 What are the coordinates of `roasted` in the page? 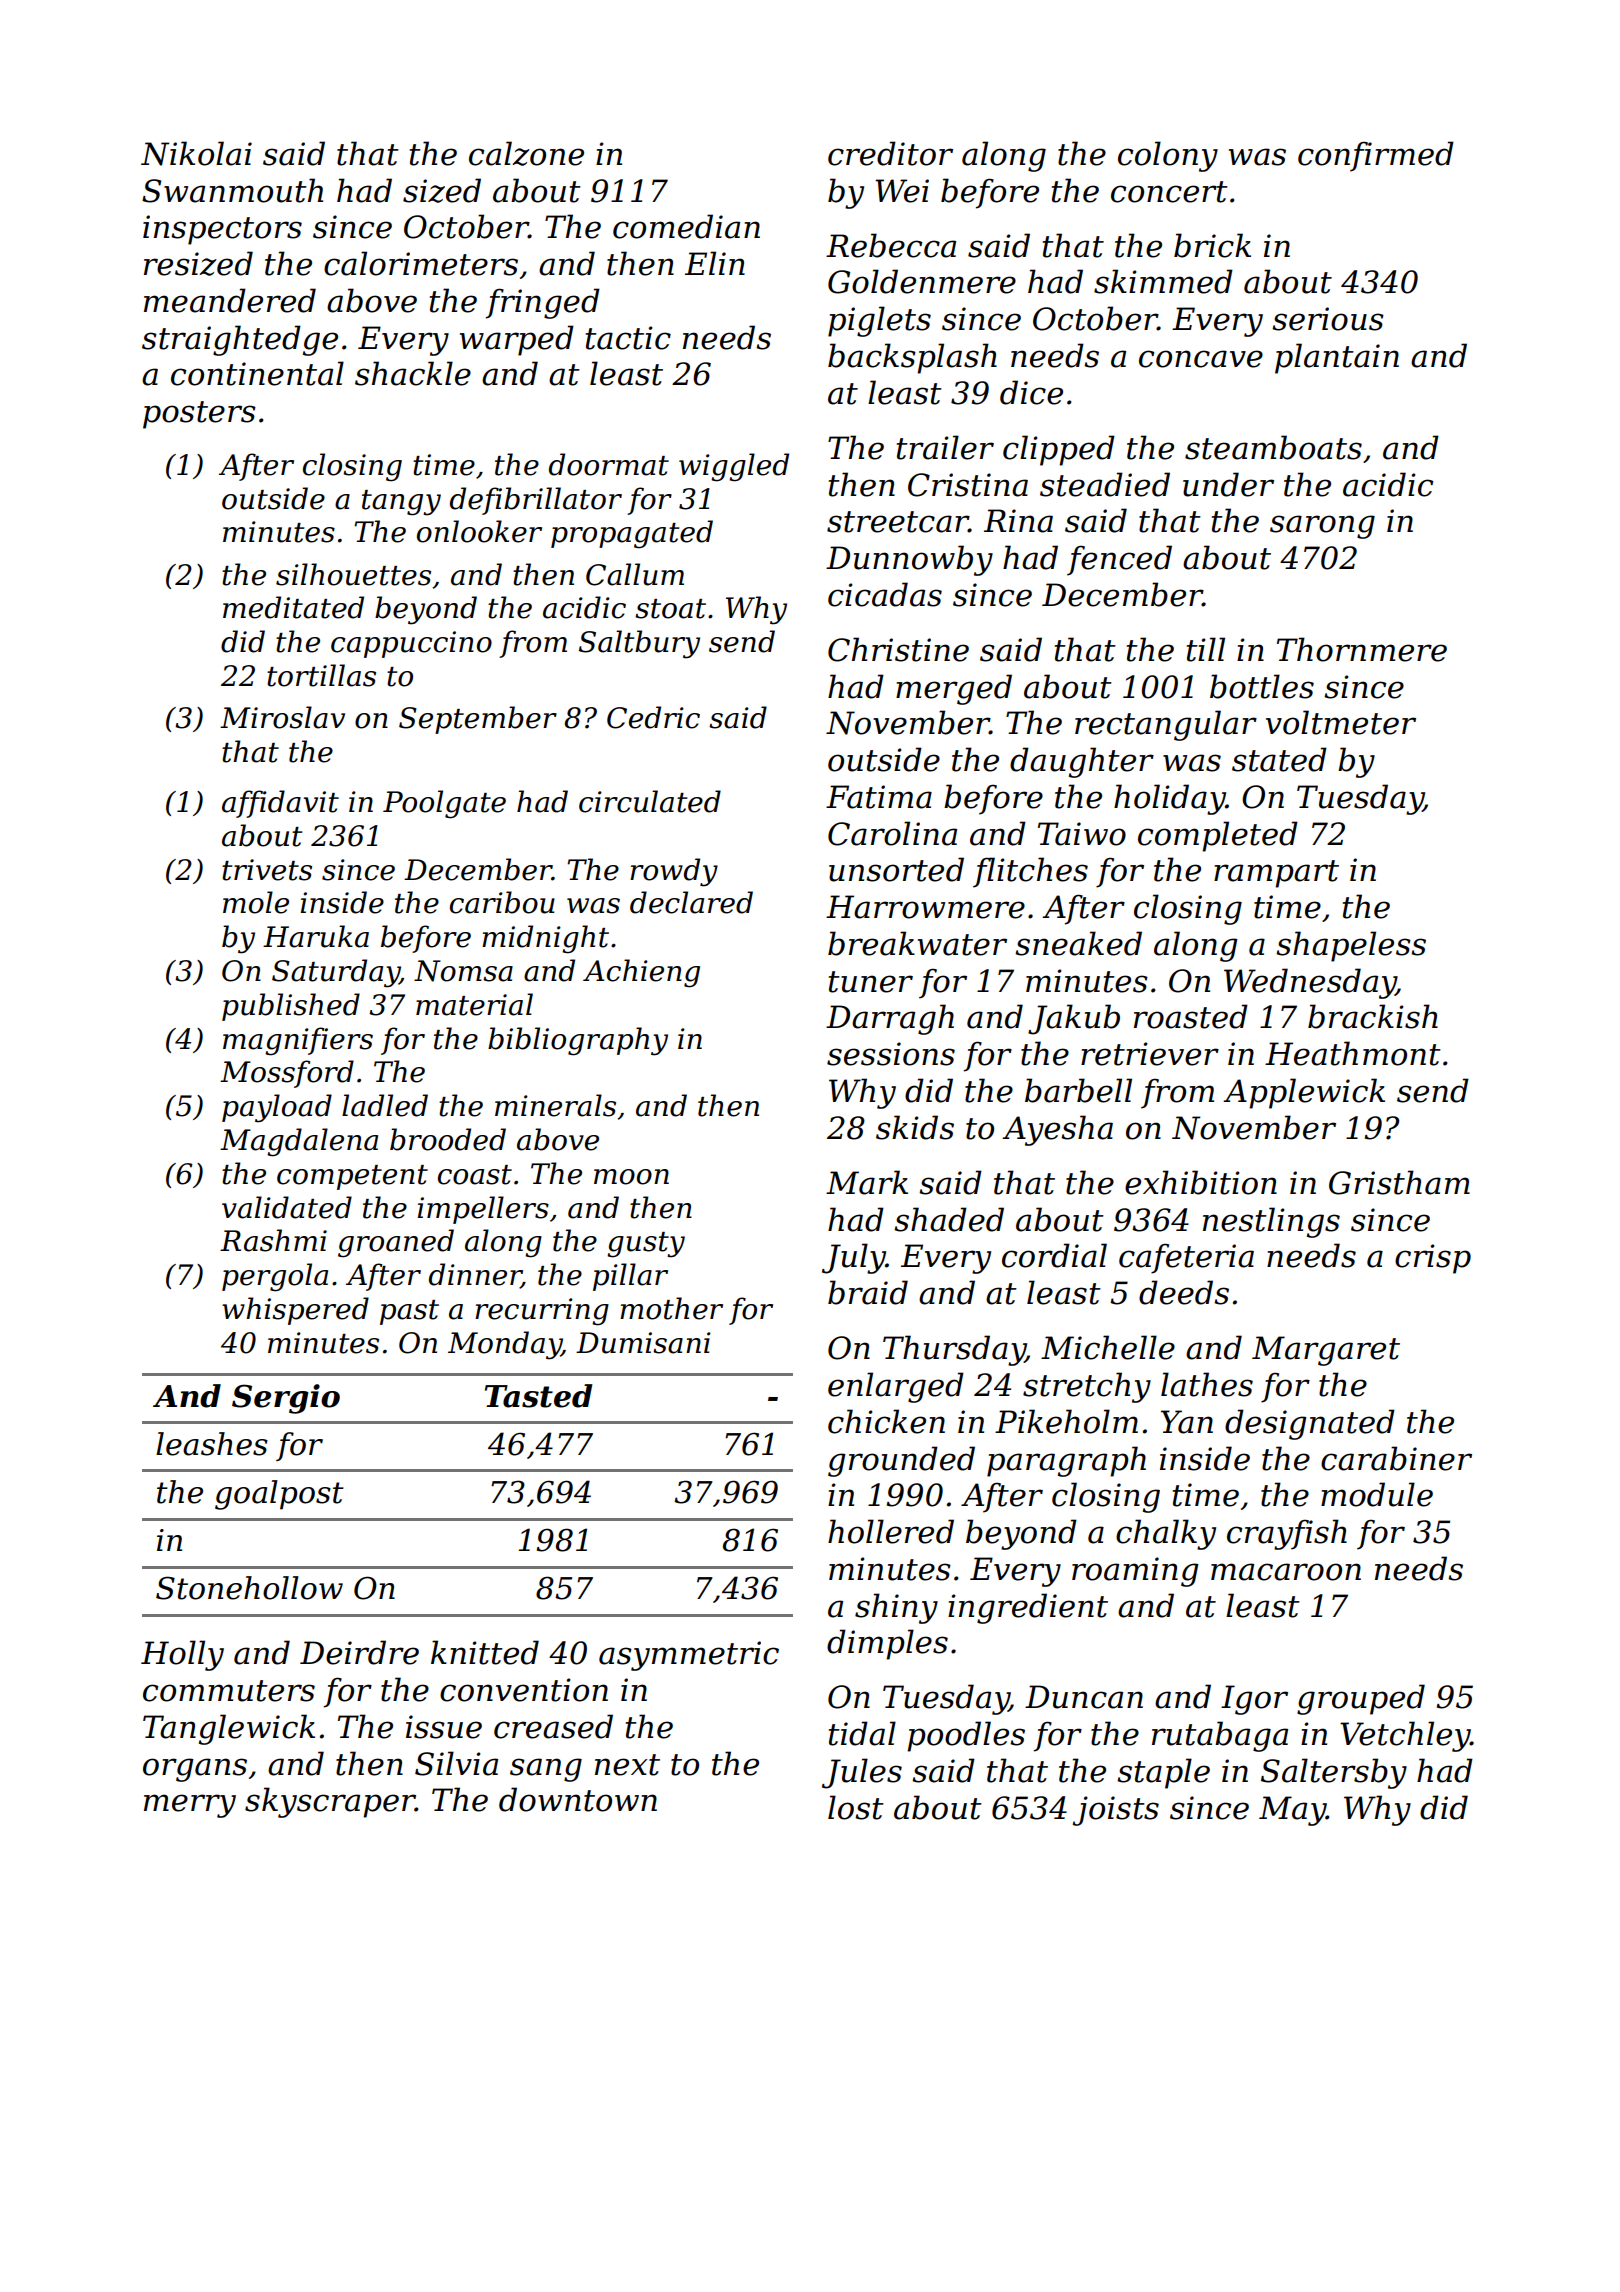 It's located at (1191, 1016).
